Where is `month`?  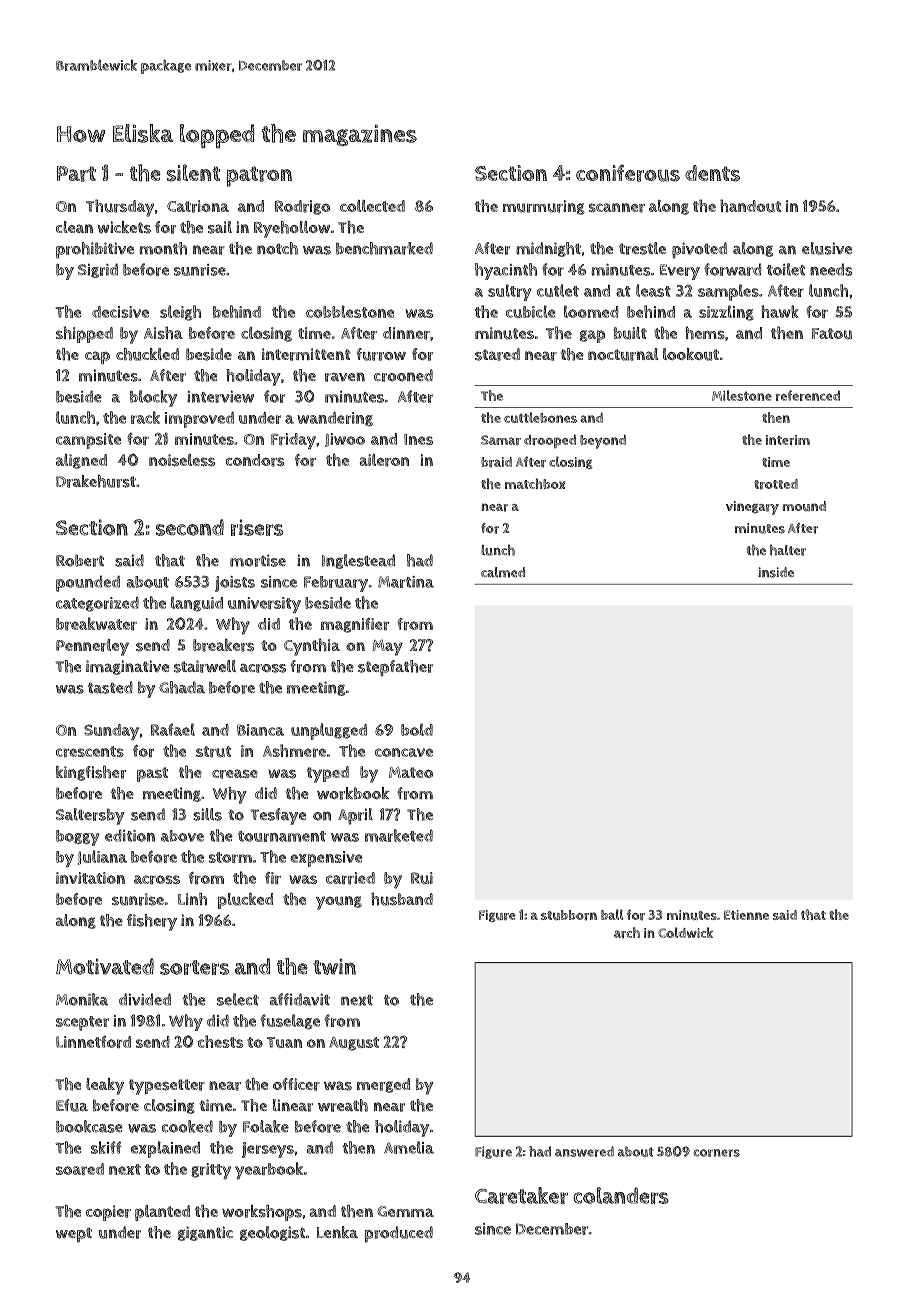 month is located at coordinates (163, 248).
